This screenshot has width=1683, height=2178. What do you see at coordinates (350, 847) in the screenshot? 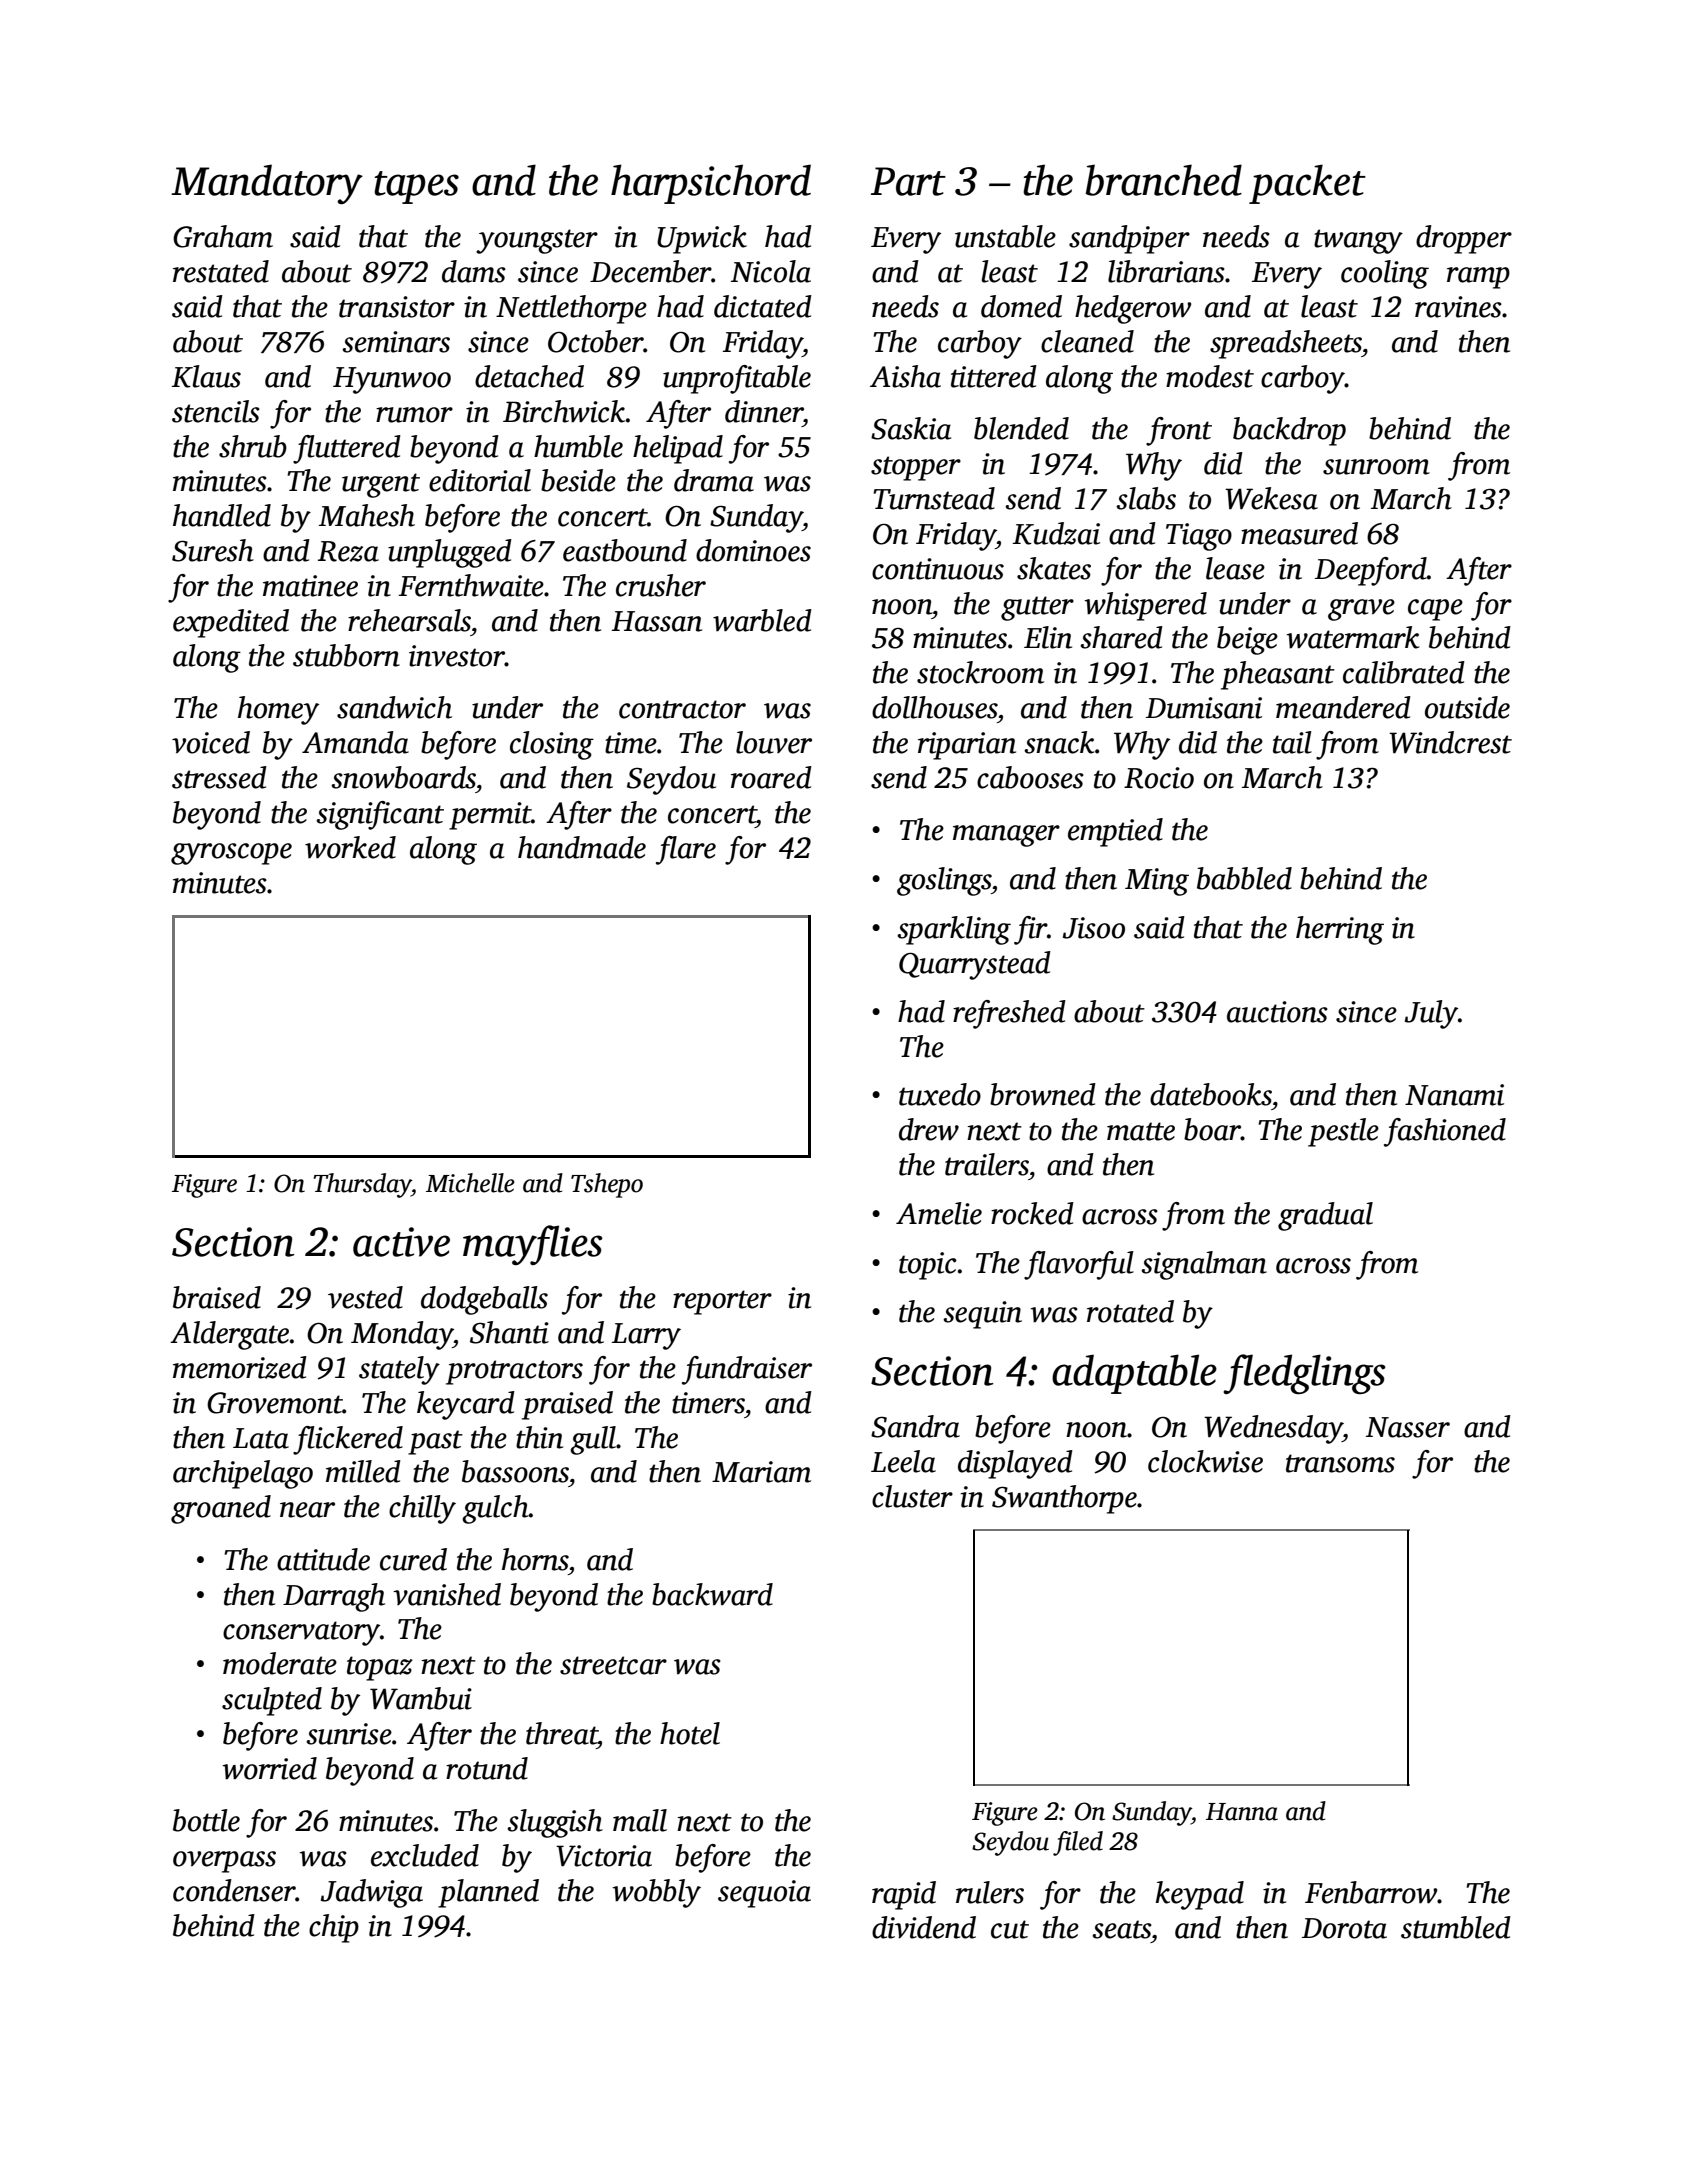
I see `worked` at bounding box center [350, 847].
